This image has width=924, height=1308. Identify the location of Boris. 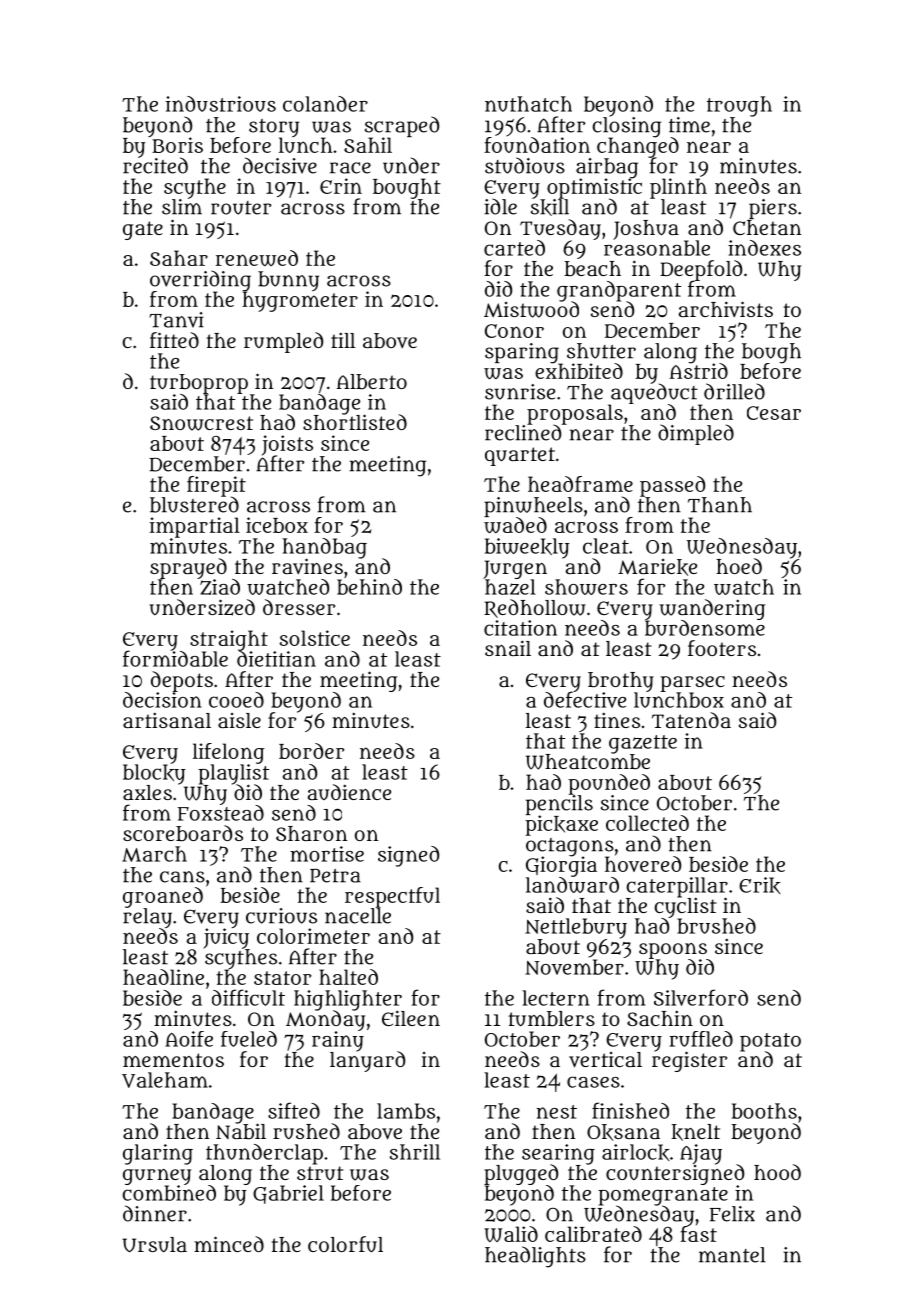
(177, 145).
